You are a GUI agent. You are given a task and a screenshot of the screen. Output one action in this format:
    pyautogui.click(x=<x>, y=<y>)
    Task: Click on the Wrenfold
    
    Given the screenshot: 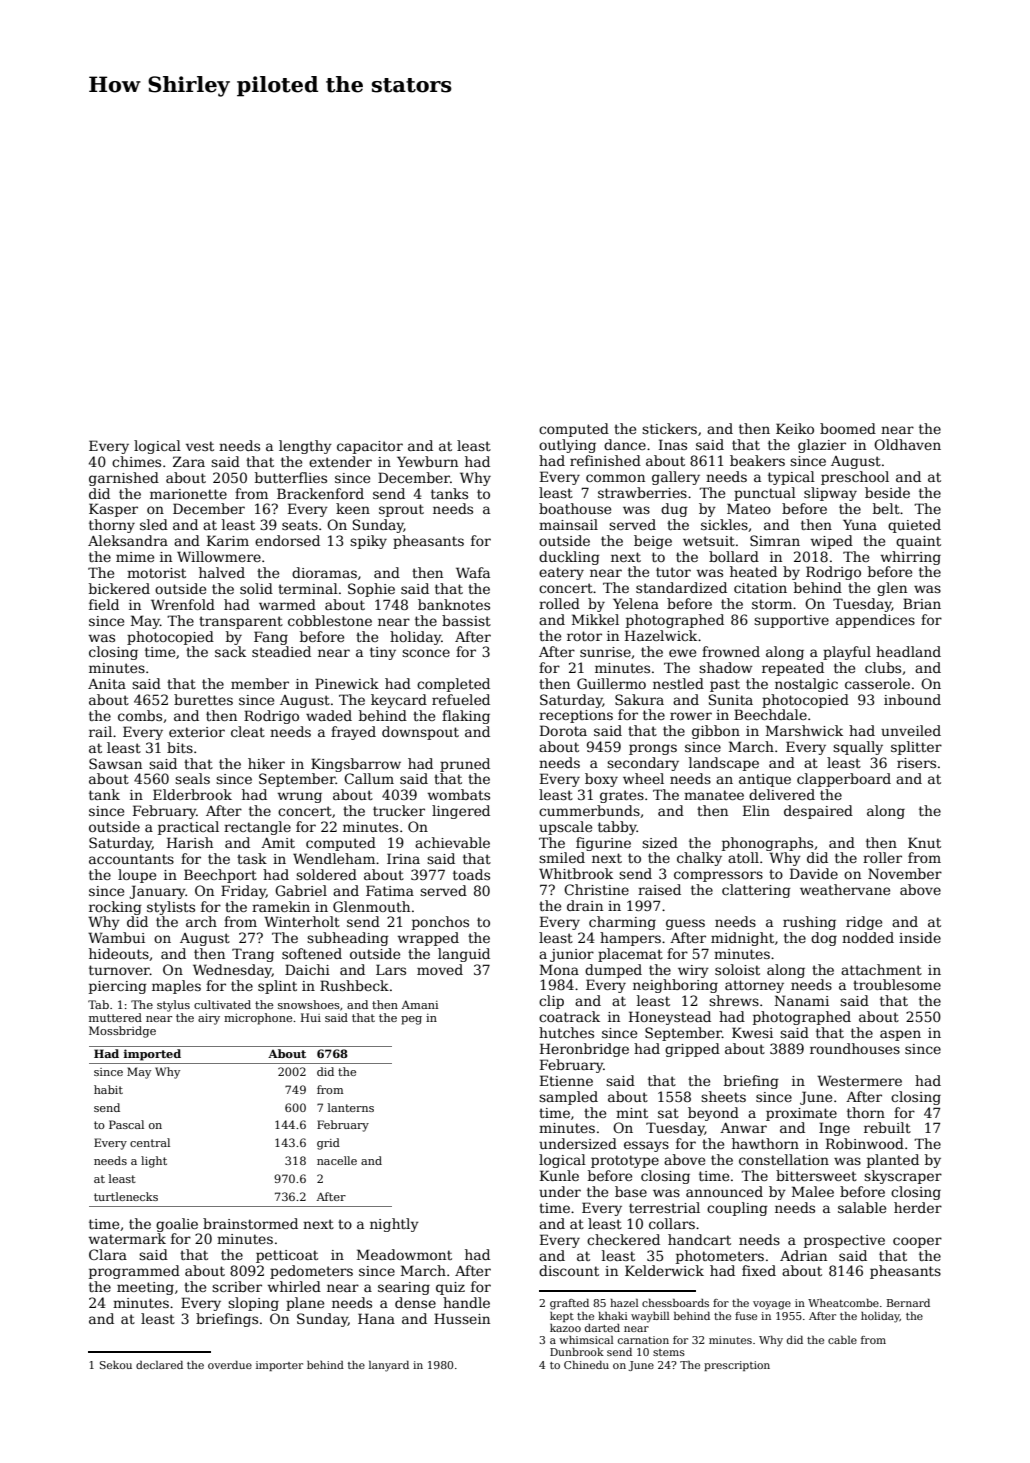 What is the action you would take?
    pyautogui.click(x=183, y=604)
